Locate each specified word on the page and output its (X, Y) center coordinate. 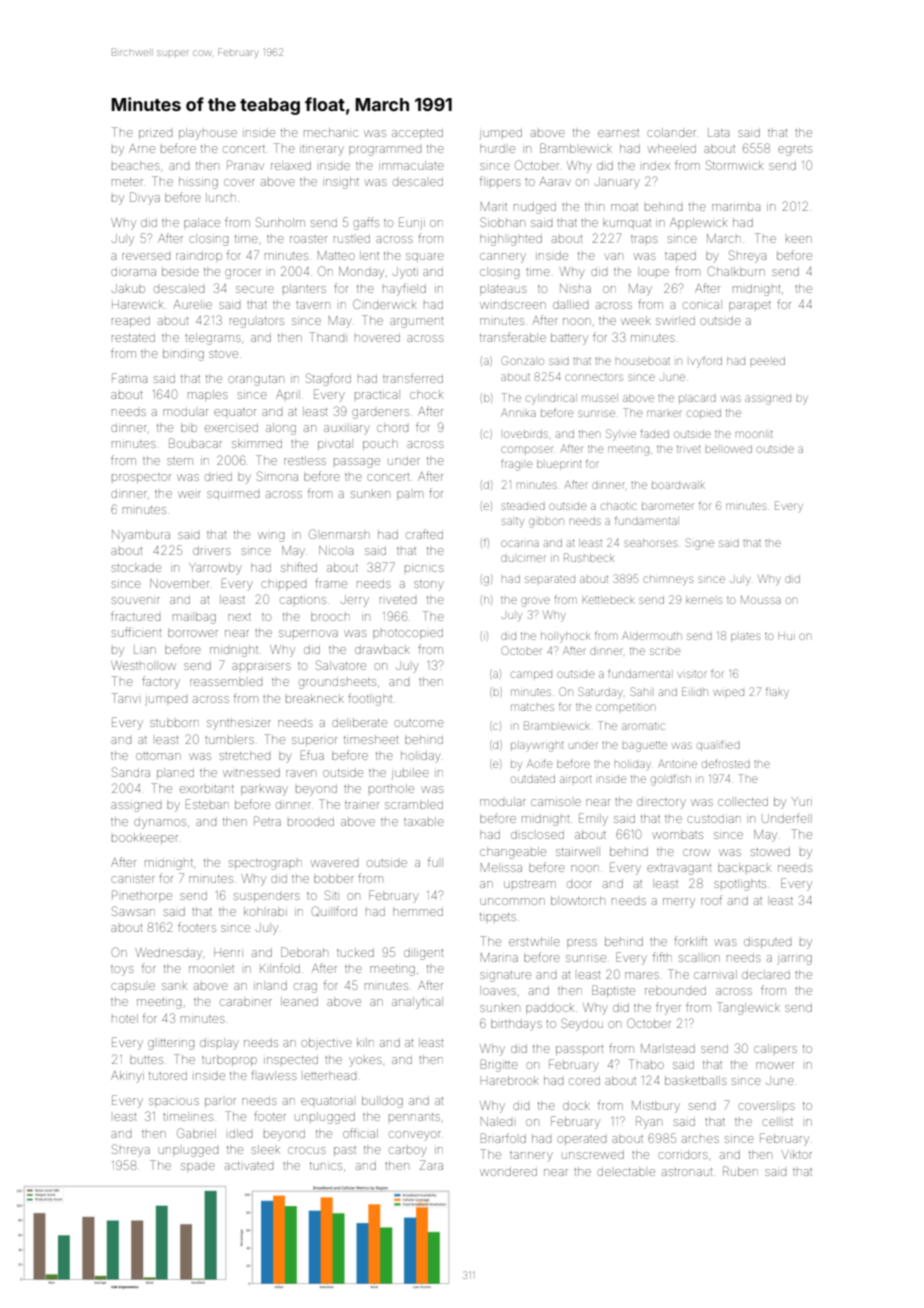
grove (535, 602)
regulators (257, 322)
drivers (212, 550)
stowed (770, 851)
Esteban (207, 804)
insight (341, 183)
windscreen (513, 305)
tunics (326, 1166)
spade (198, 1167)
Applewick (699, 223)
